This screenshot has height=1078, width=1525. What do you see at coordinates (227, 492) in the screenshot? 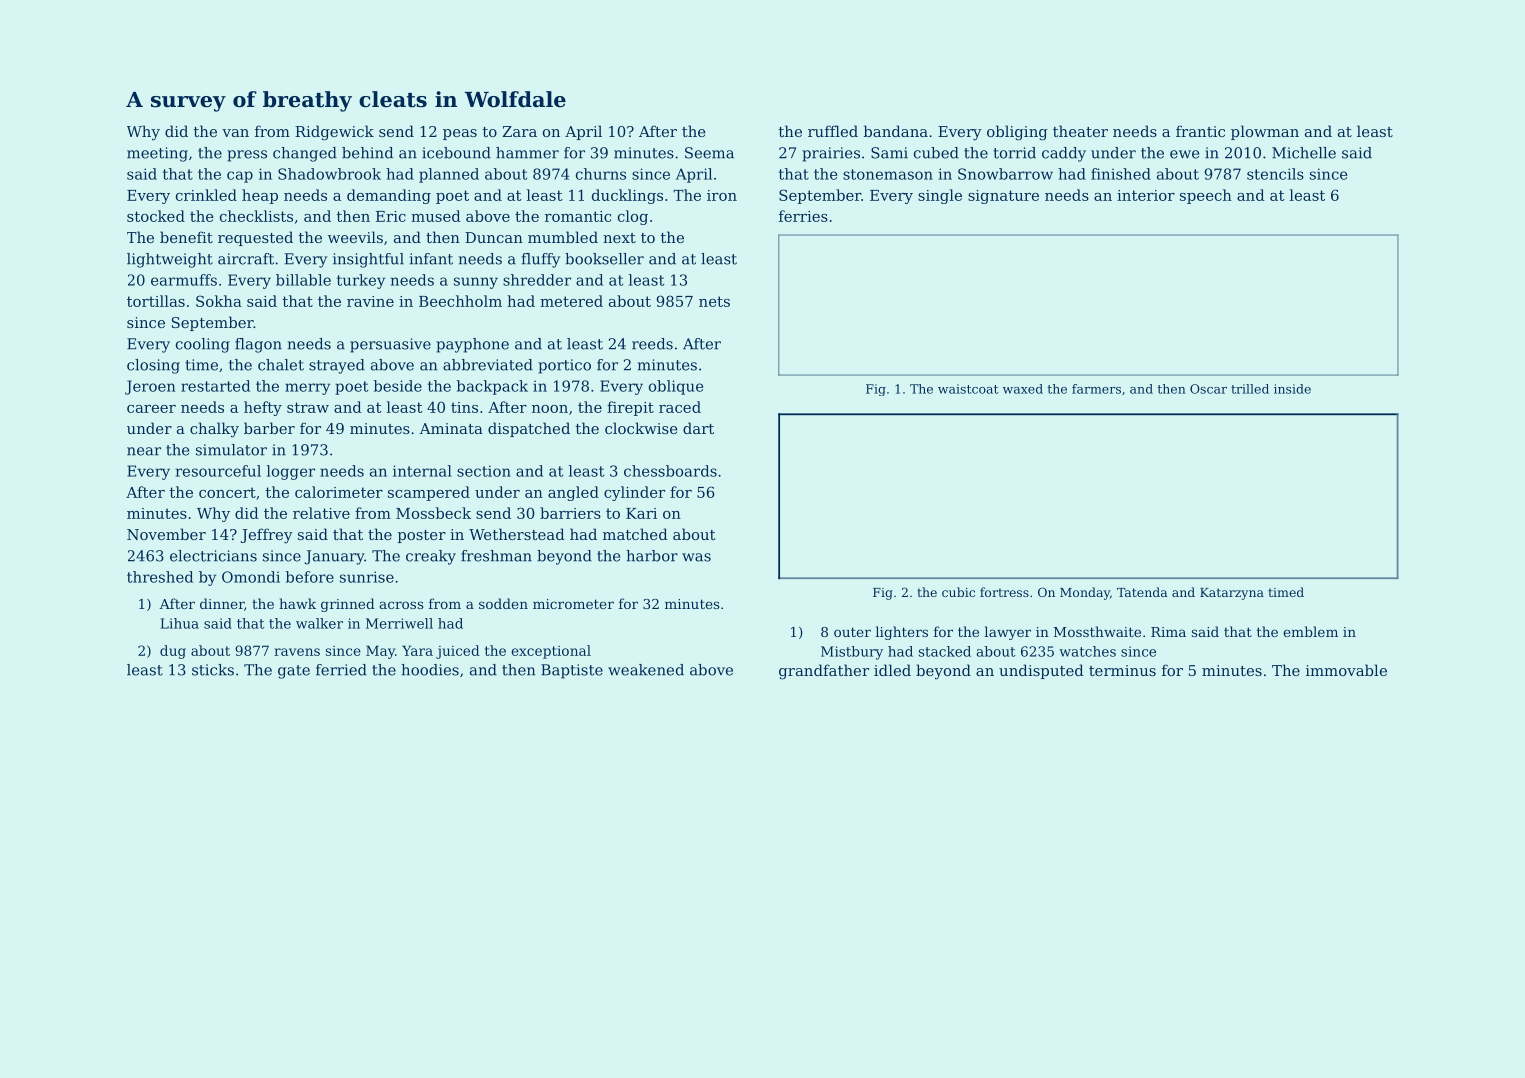
I see `concert` at bounding box center [227, 492].
